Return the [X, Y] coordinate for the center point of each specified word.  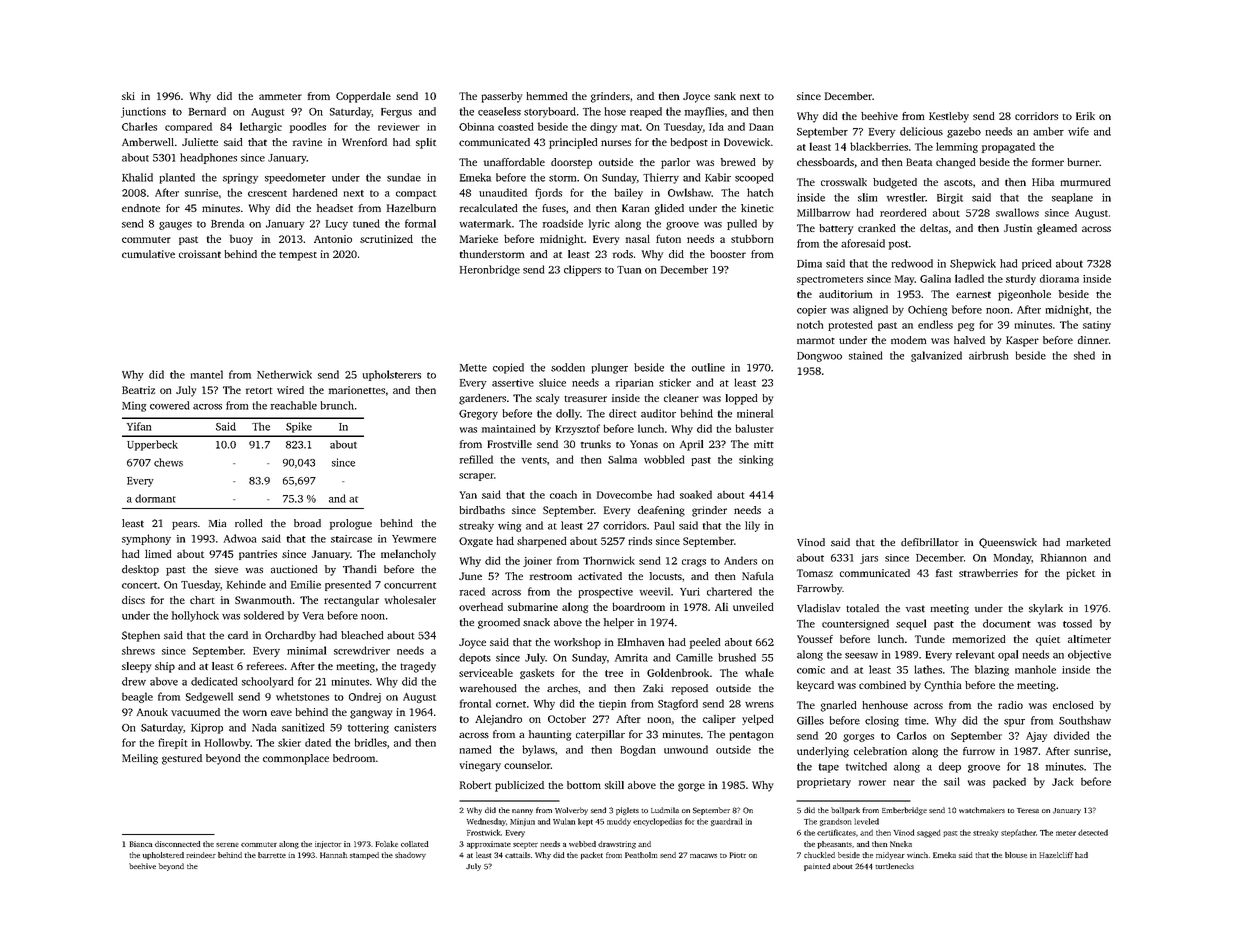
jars [869, 559]
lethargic [261, 127]
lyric [599, 224]
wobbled [664, 459]
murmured [1085, 182]
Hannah [333, 855]
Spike [299, 427]
